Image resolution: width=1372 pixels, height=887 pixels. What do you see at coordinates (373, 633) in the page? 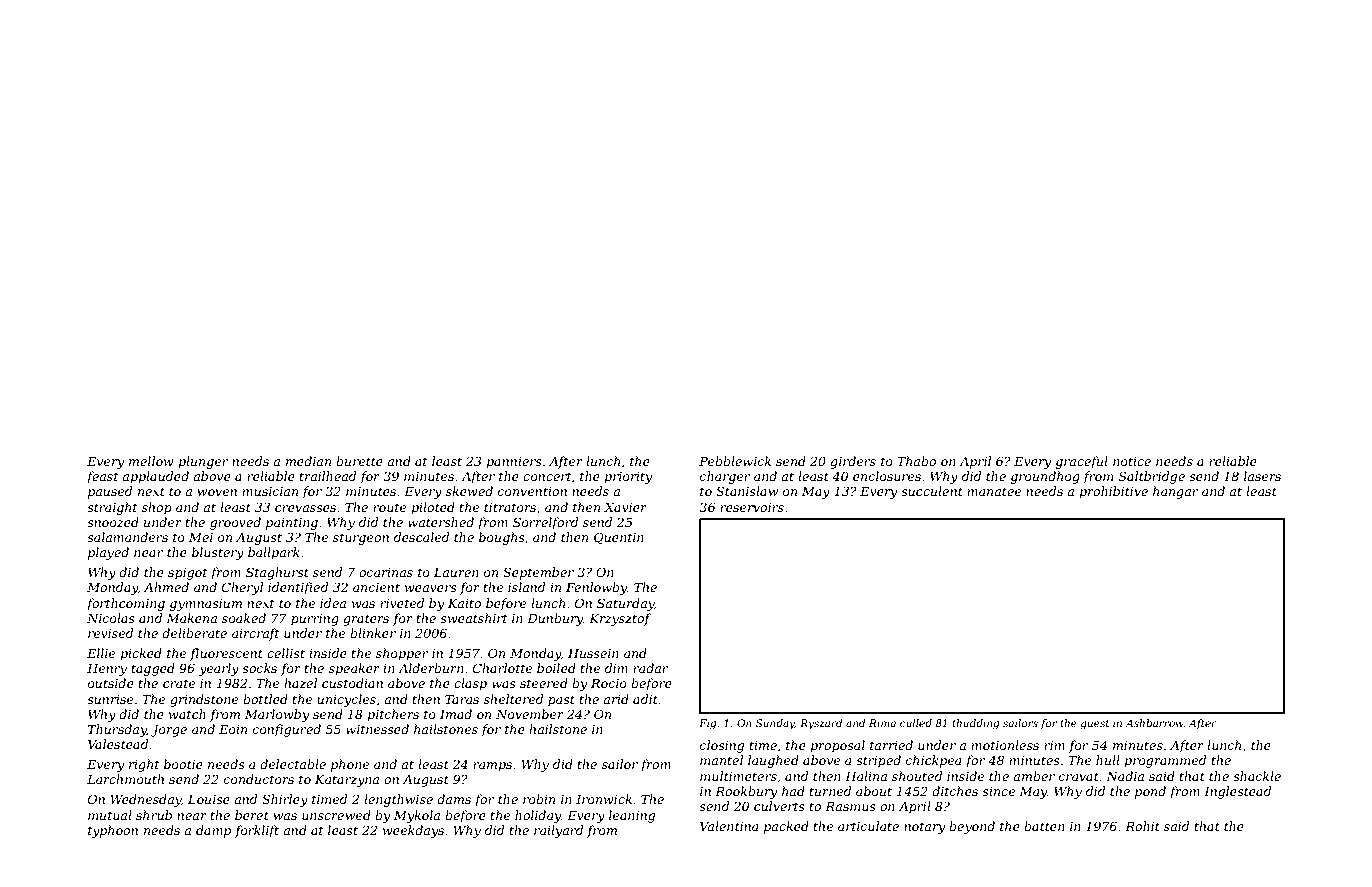
I see `blinker` at bounding box center [373, 633].
